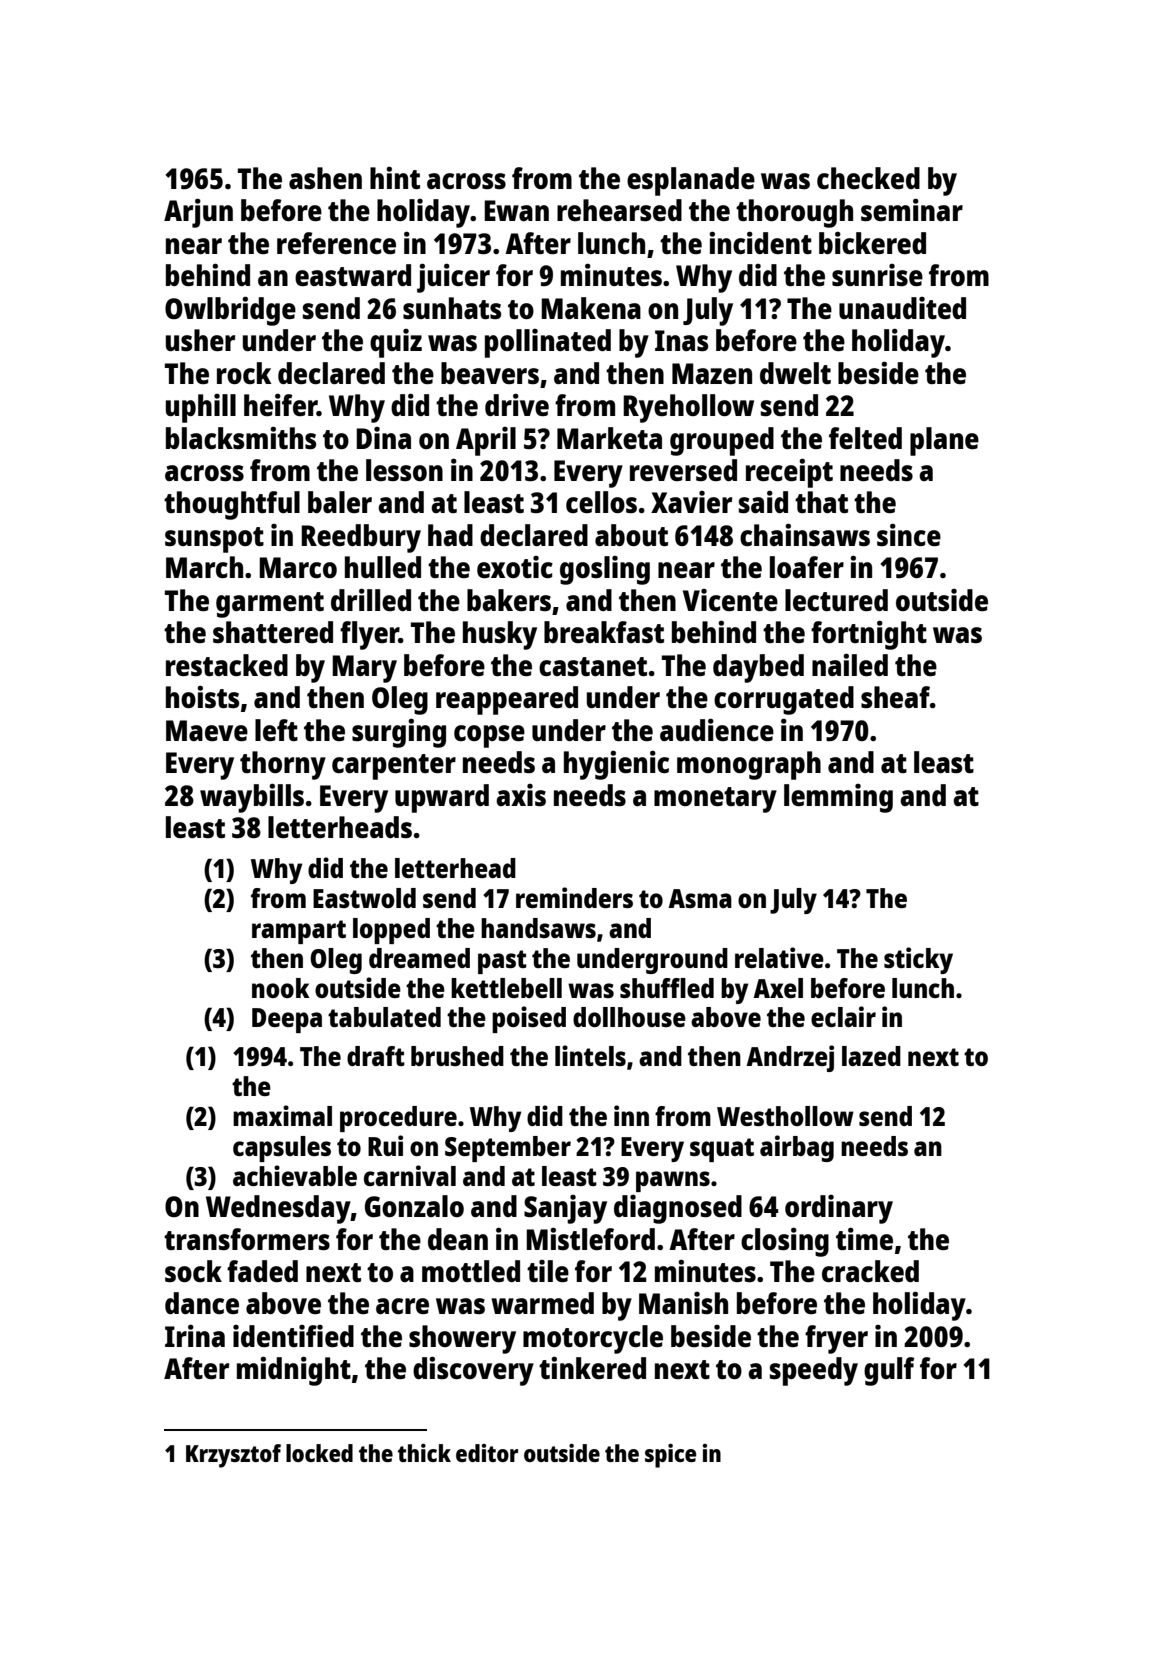  I want to click on maximal, so click(282, 1115).
